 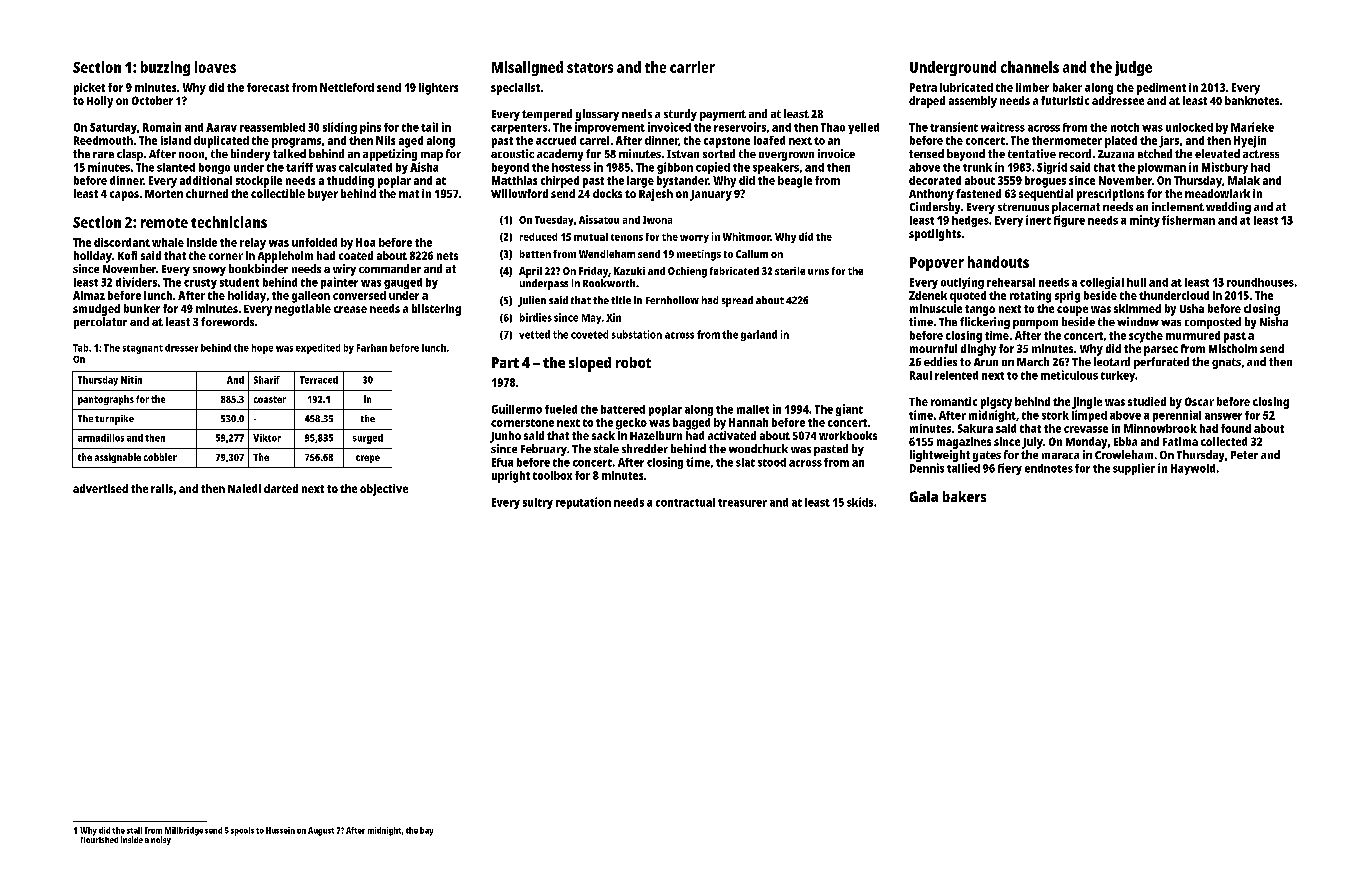 What do you see at coordinates (860, 502) in the document?
I see `skids` at bounding box center [860, 502].
